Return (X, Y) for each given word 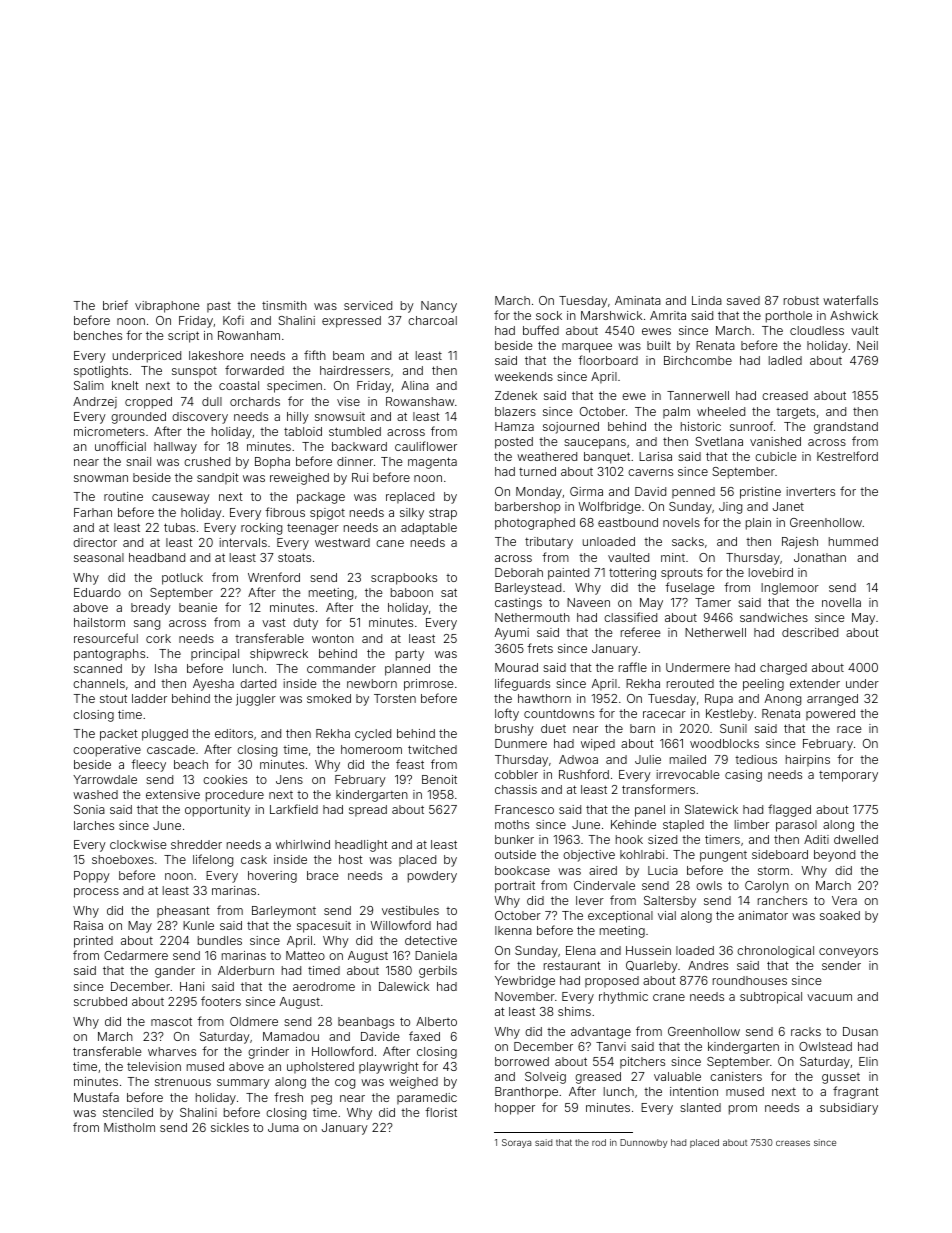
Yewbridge (525, 982)
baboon (412, 592)
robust (801, 300)
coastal (239, 385)
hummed (853, 541)
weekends (524, 376)
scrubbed (100, 1001)
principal (215, 655)
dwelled (856, 839)
